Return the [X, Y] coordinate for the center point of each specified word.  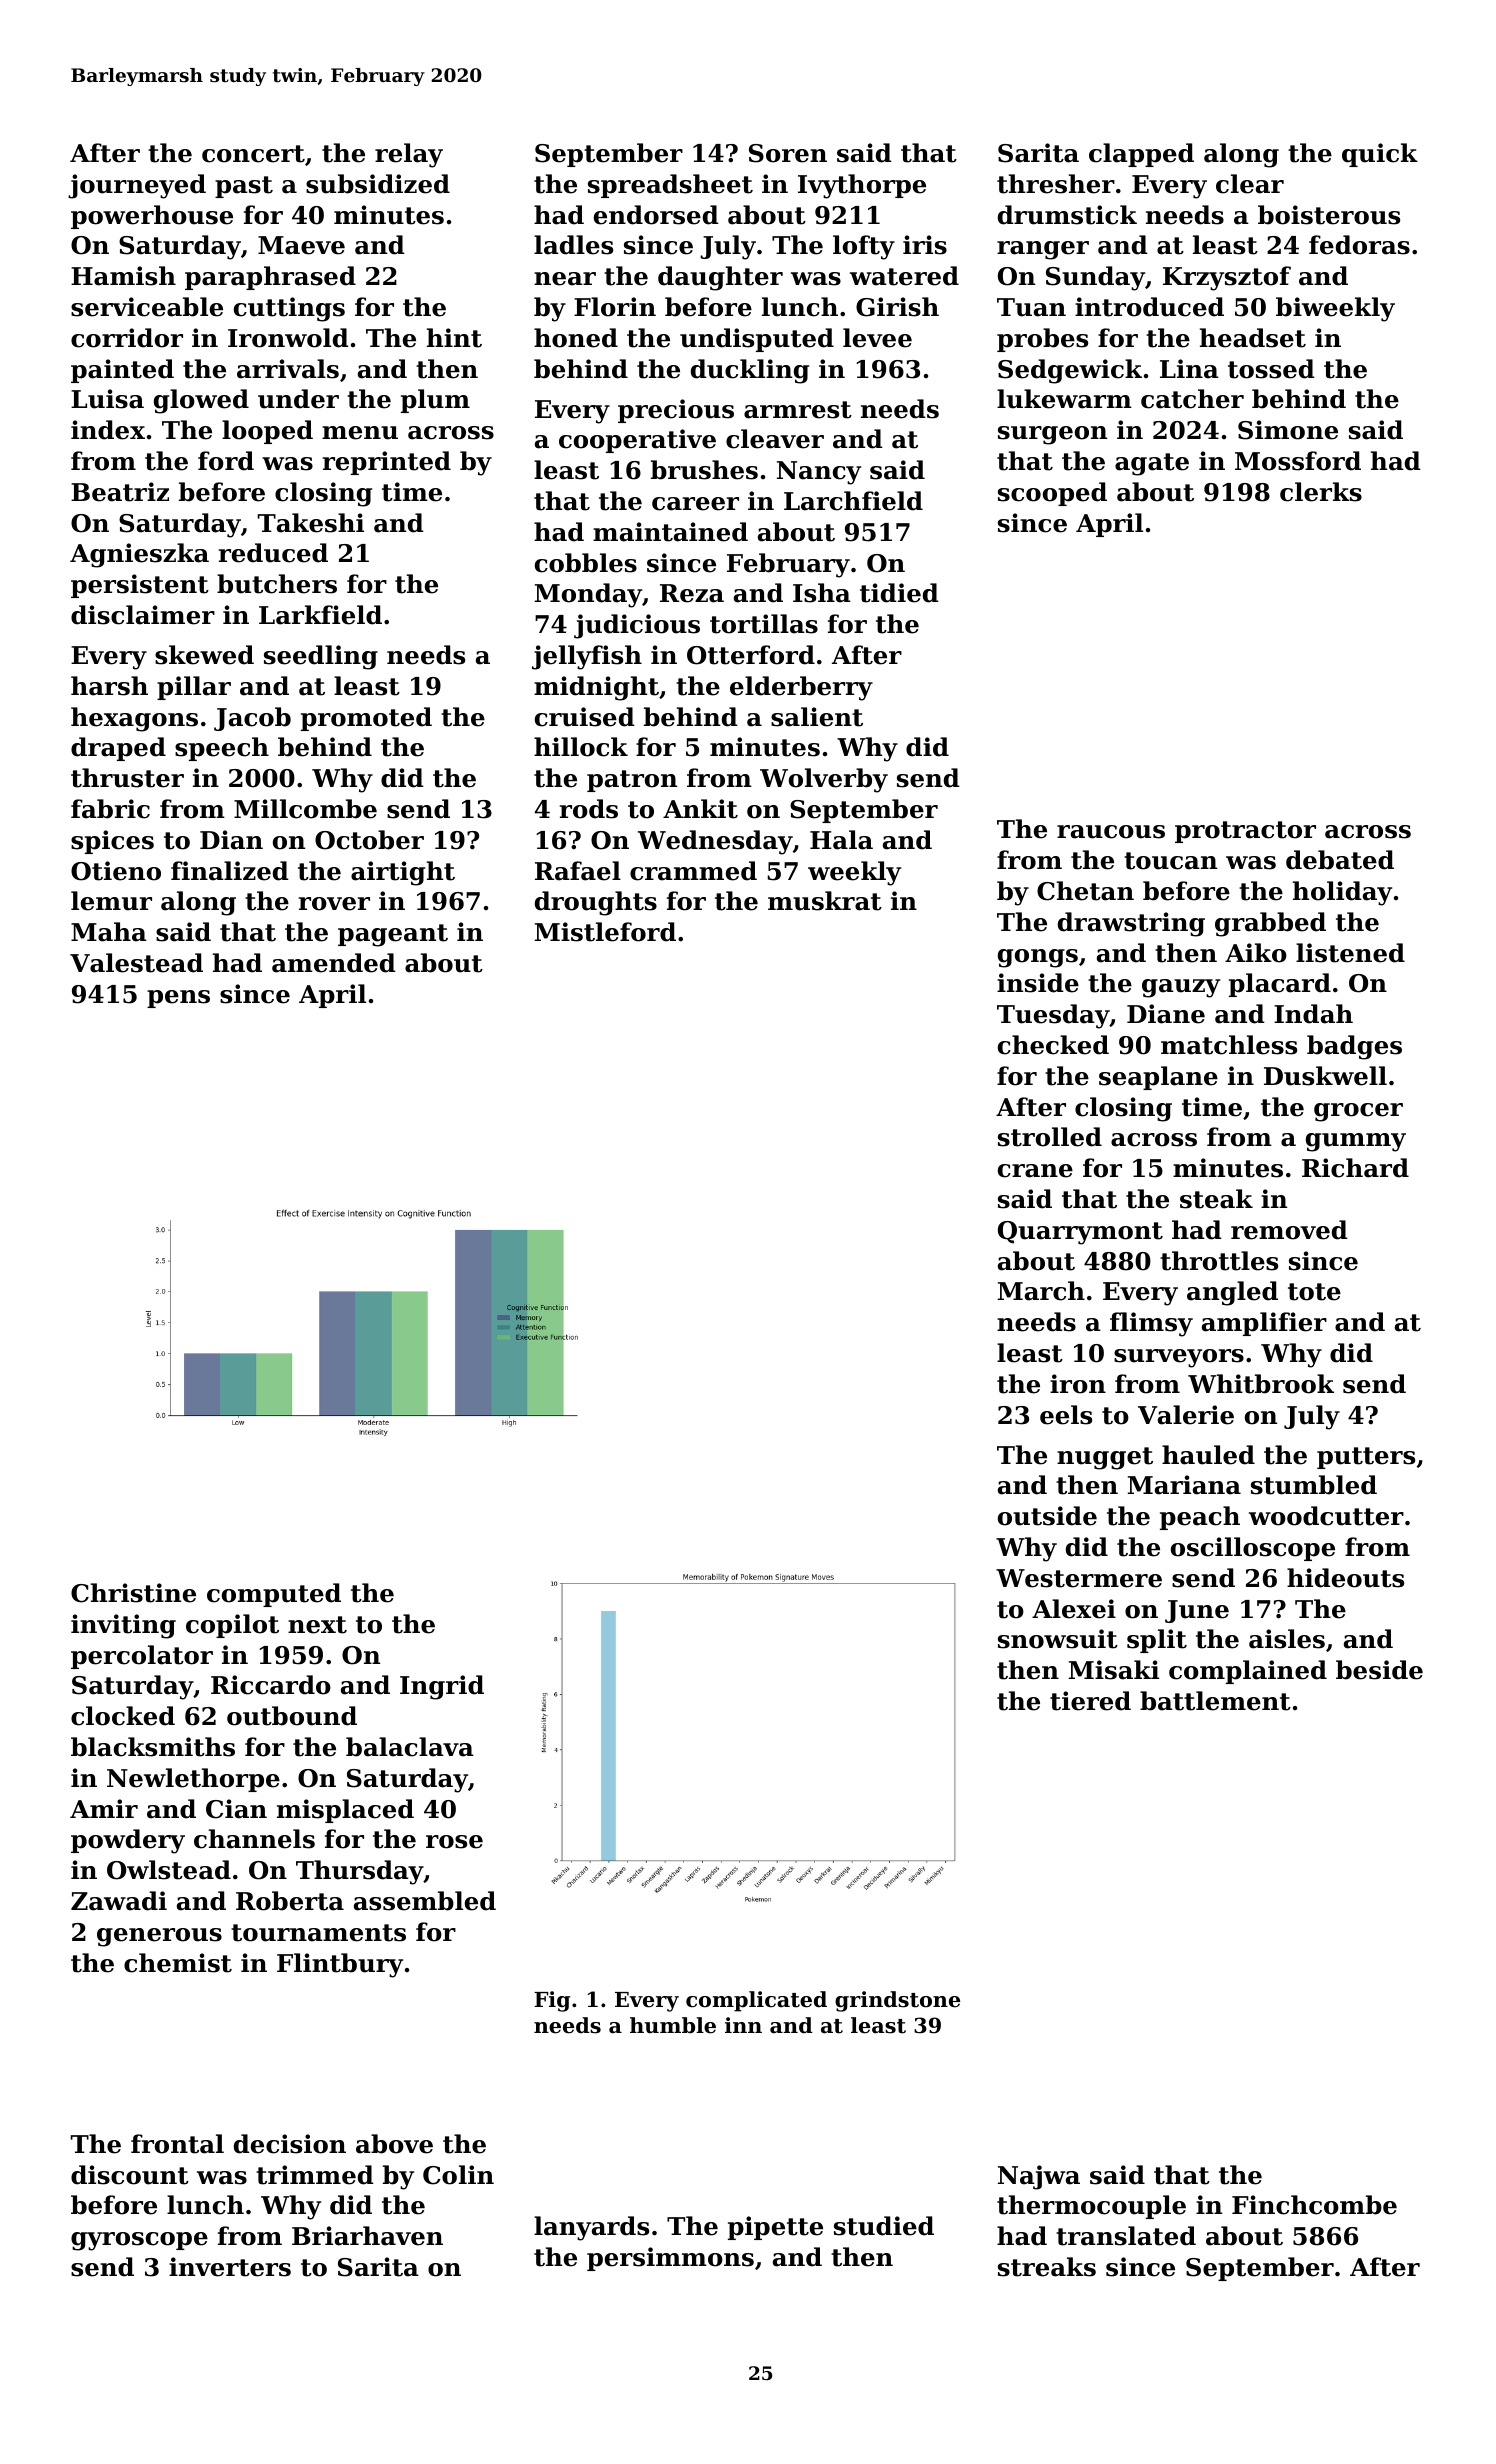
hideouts [1345, 1578]
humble [673, 2025]
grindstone [897, 2001]
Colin [458, 2175]
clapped [1141, 155]
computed [274, 1595]
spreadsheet [670, 186]
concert [253, 154]
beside [1379, 1670]
